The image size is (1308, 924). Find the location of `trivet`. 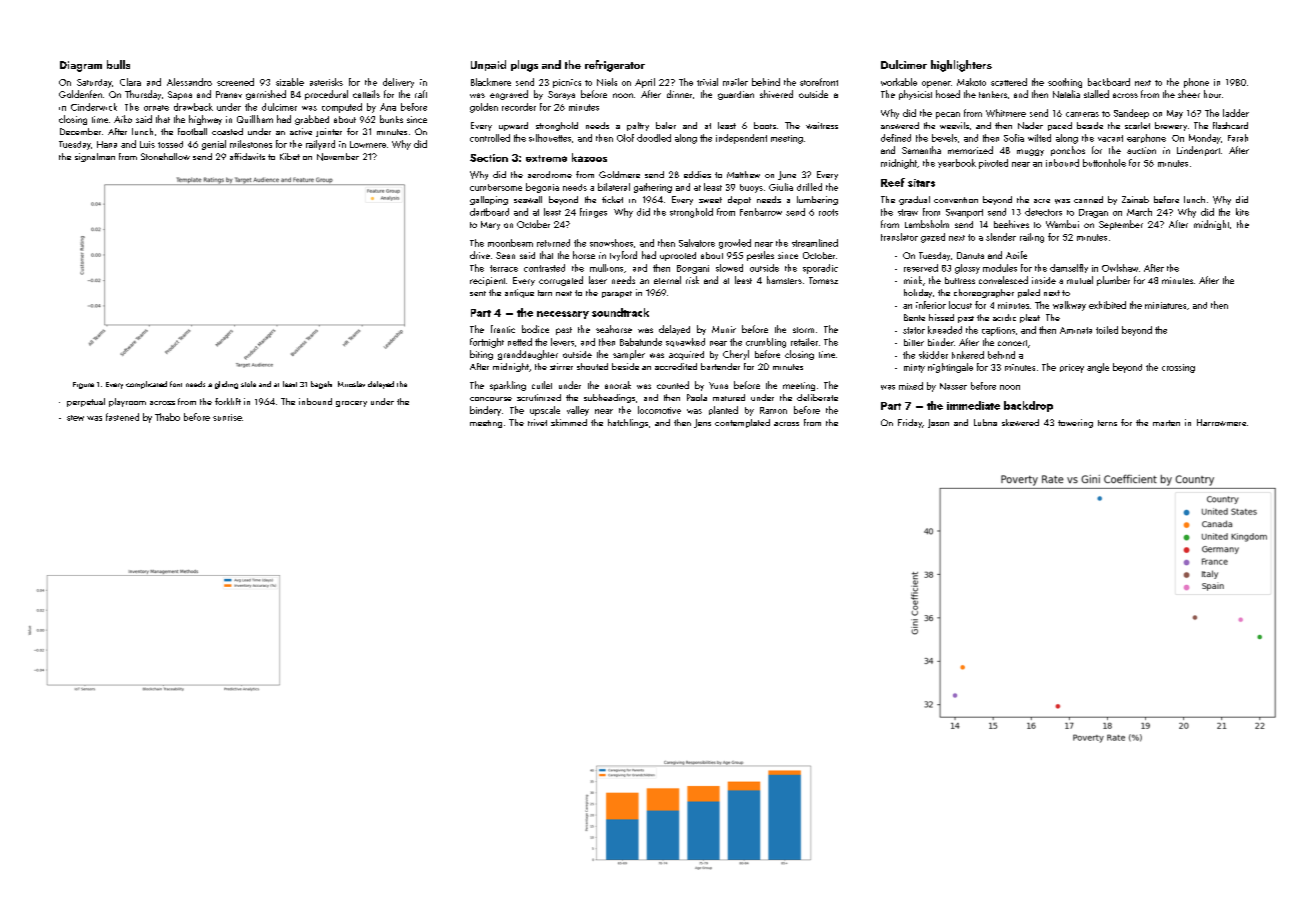

trivet is located at coordinates (537, 422).
